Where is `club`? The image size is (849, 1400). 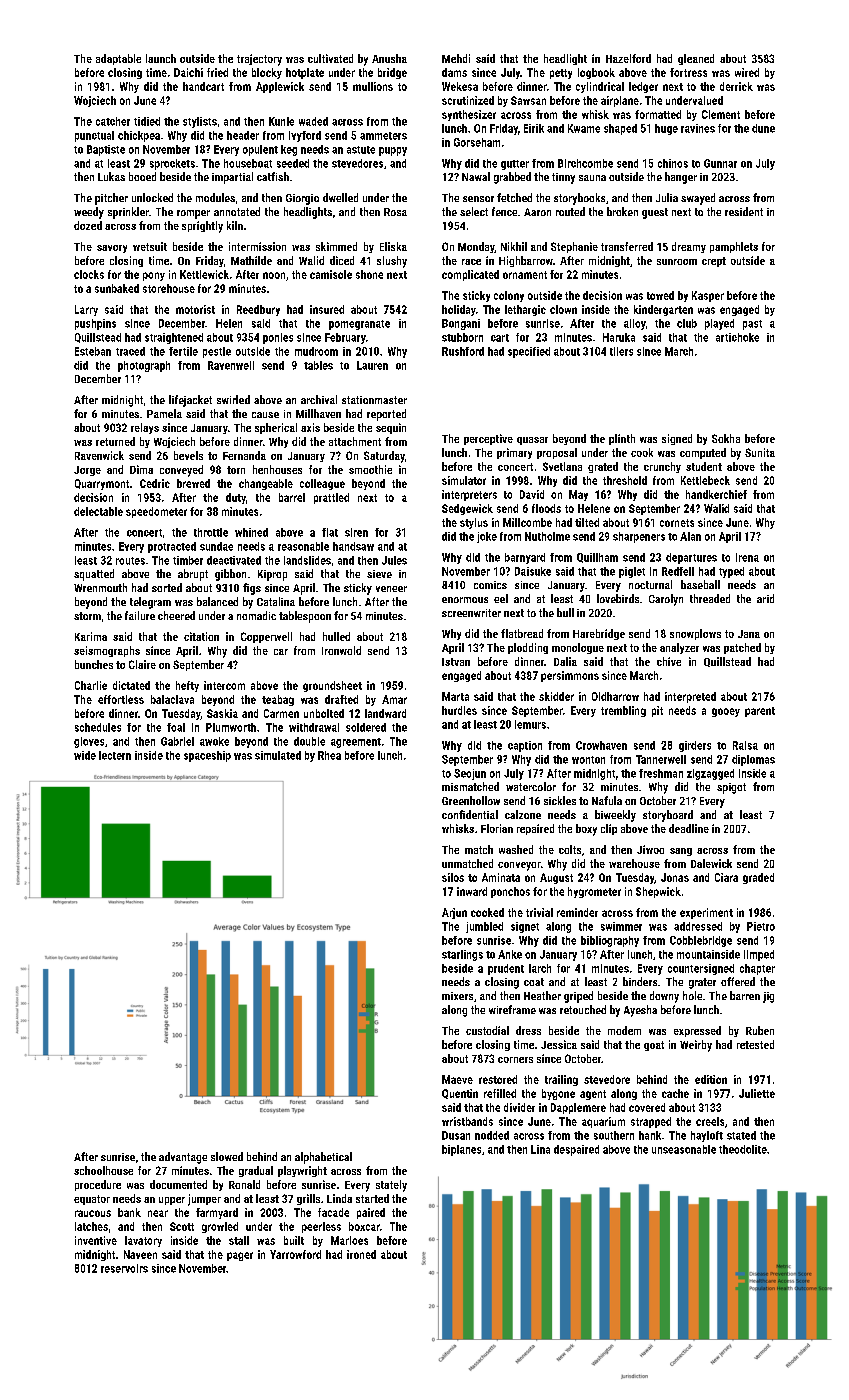
club is located at coordinates (687, 323).
